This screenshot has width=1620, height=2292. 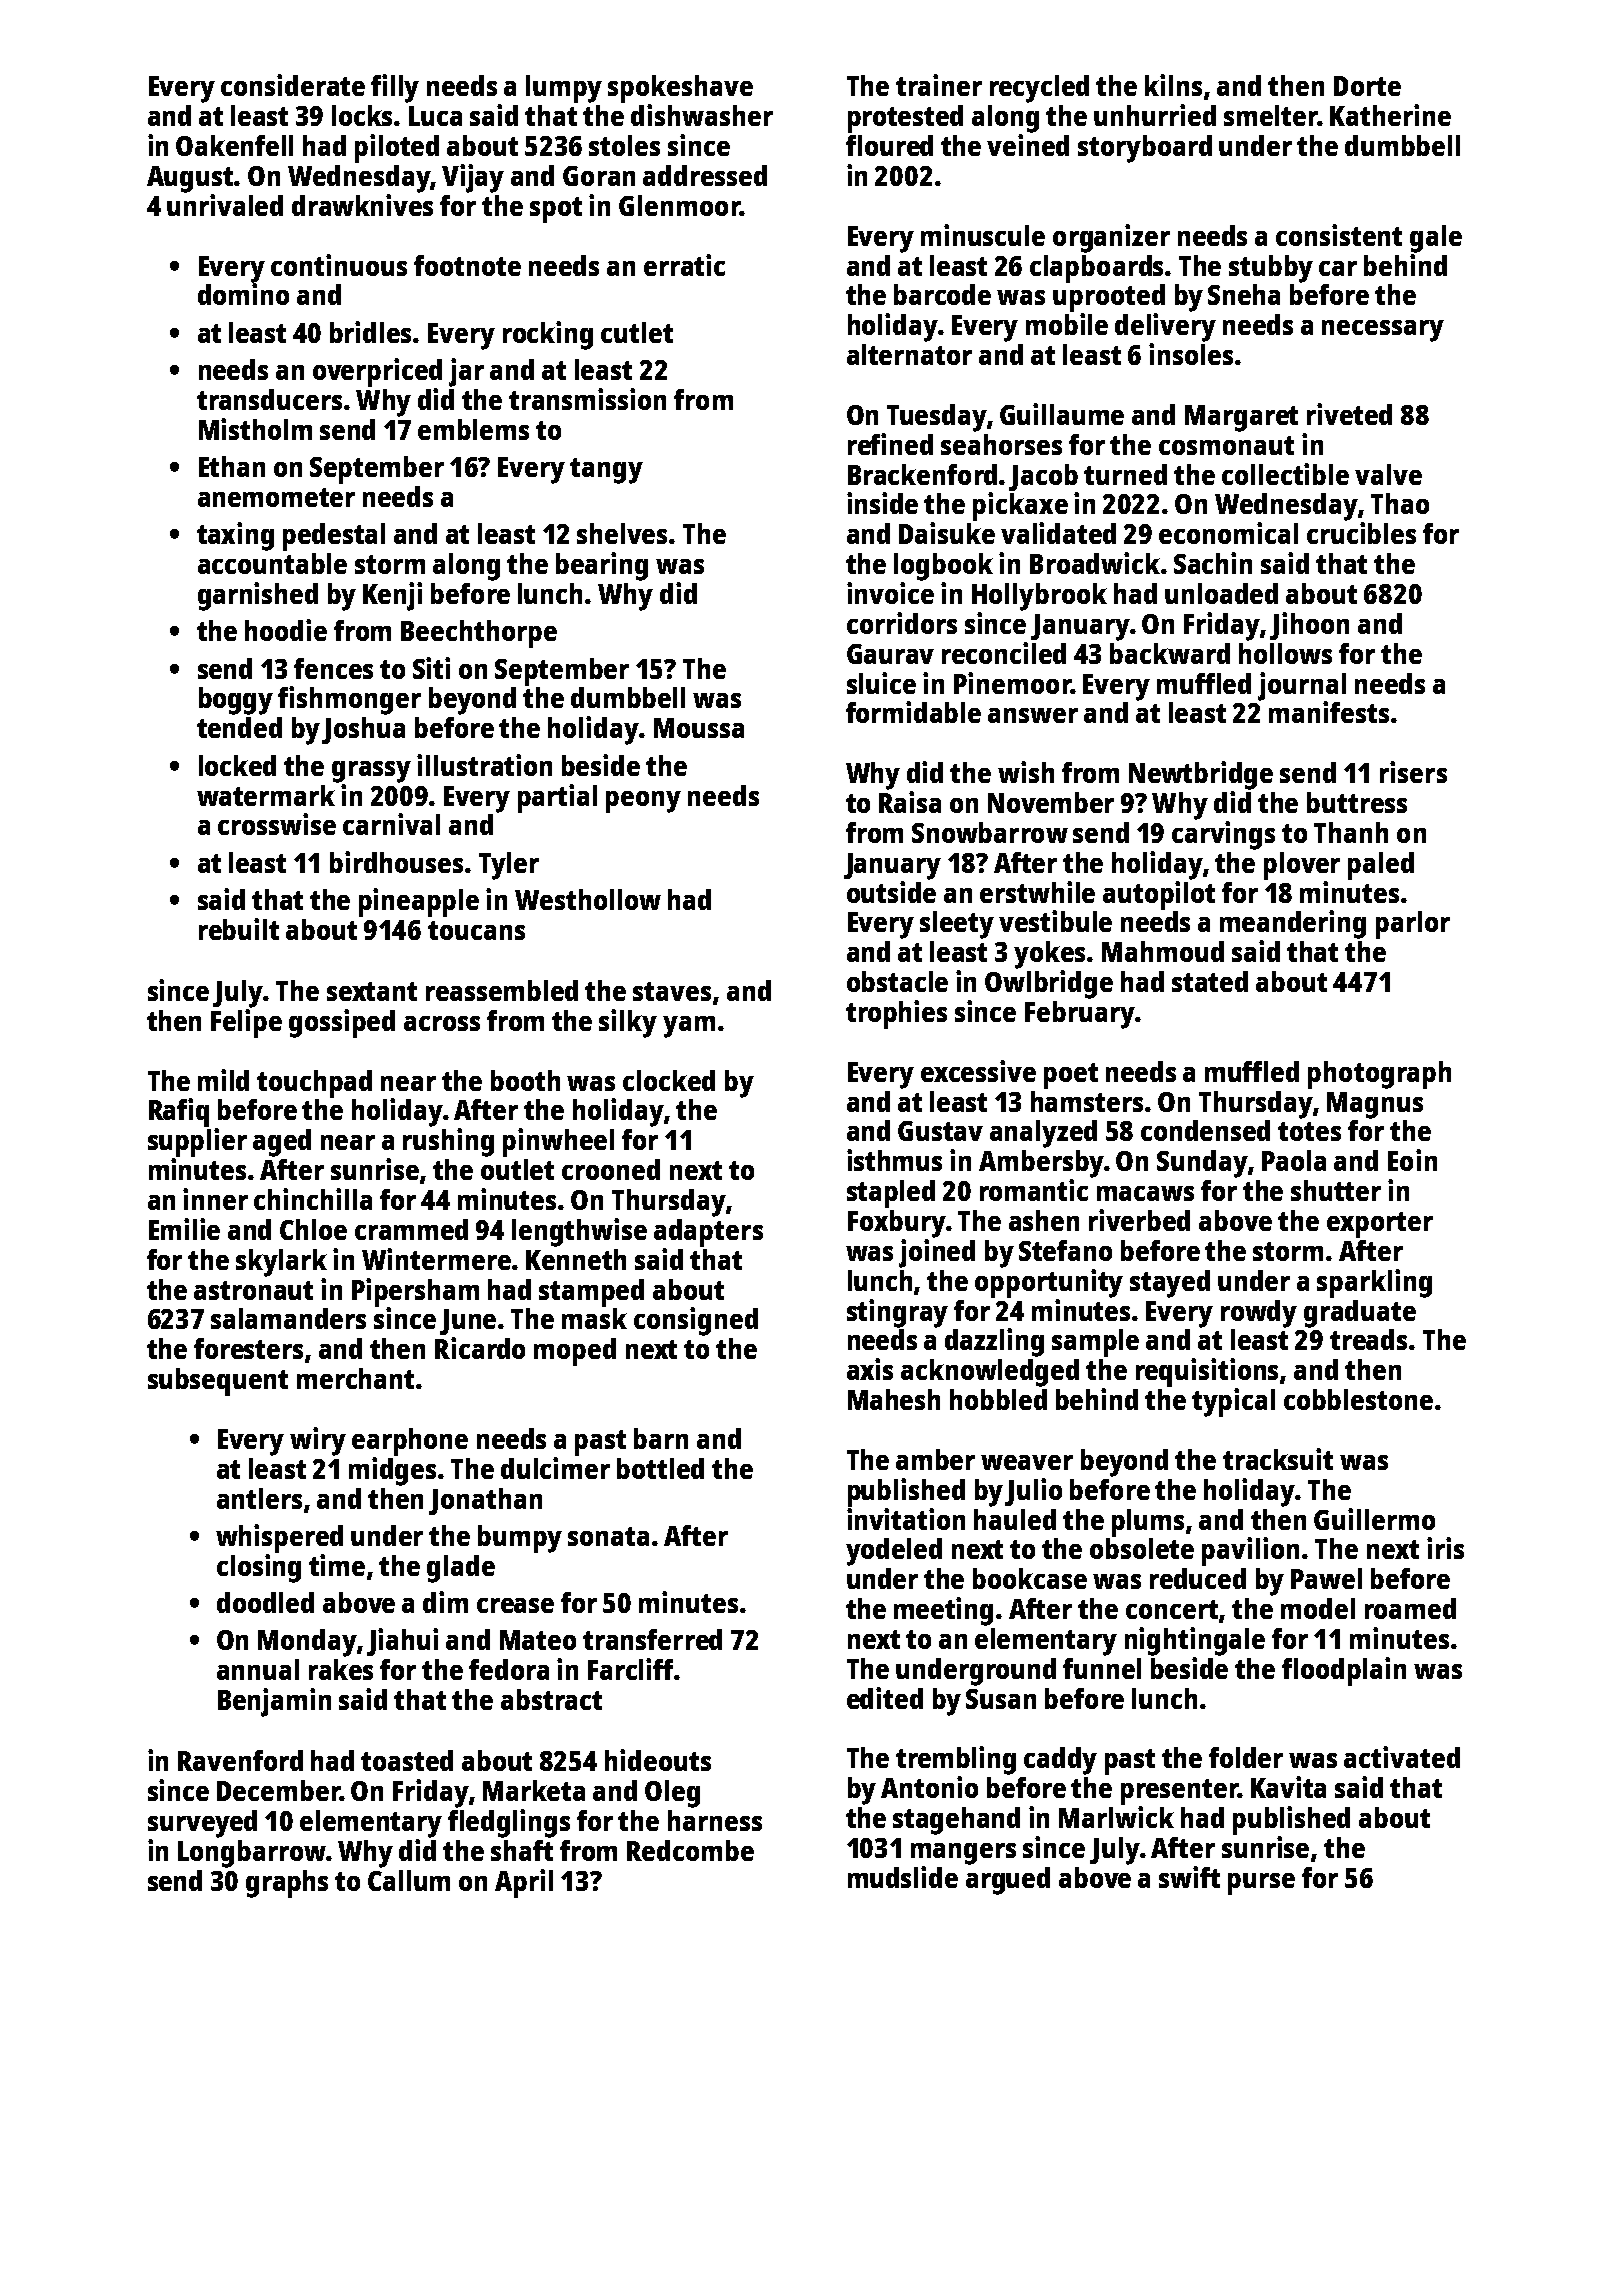 I want to click on pickaxe, so click(x=1020, y=506).
